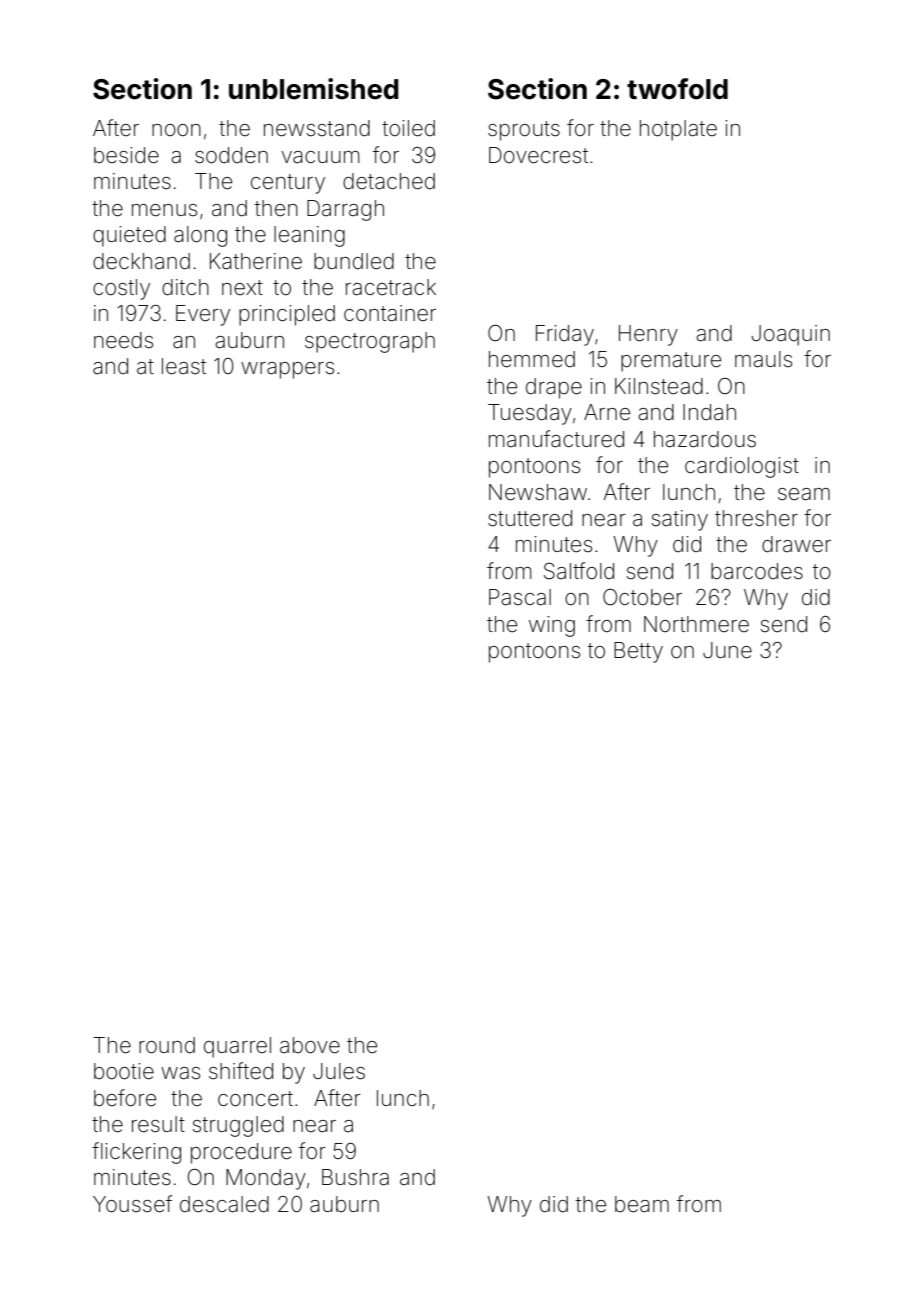 The width and height of the screenshot is (924, 1311). What do you see at coordinates (224, 1204) in the screenshot?
I see `descaled` at bounding box center [224, 1204].
